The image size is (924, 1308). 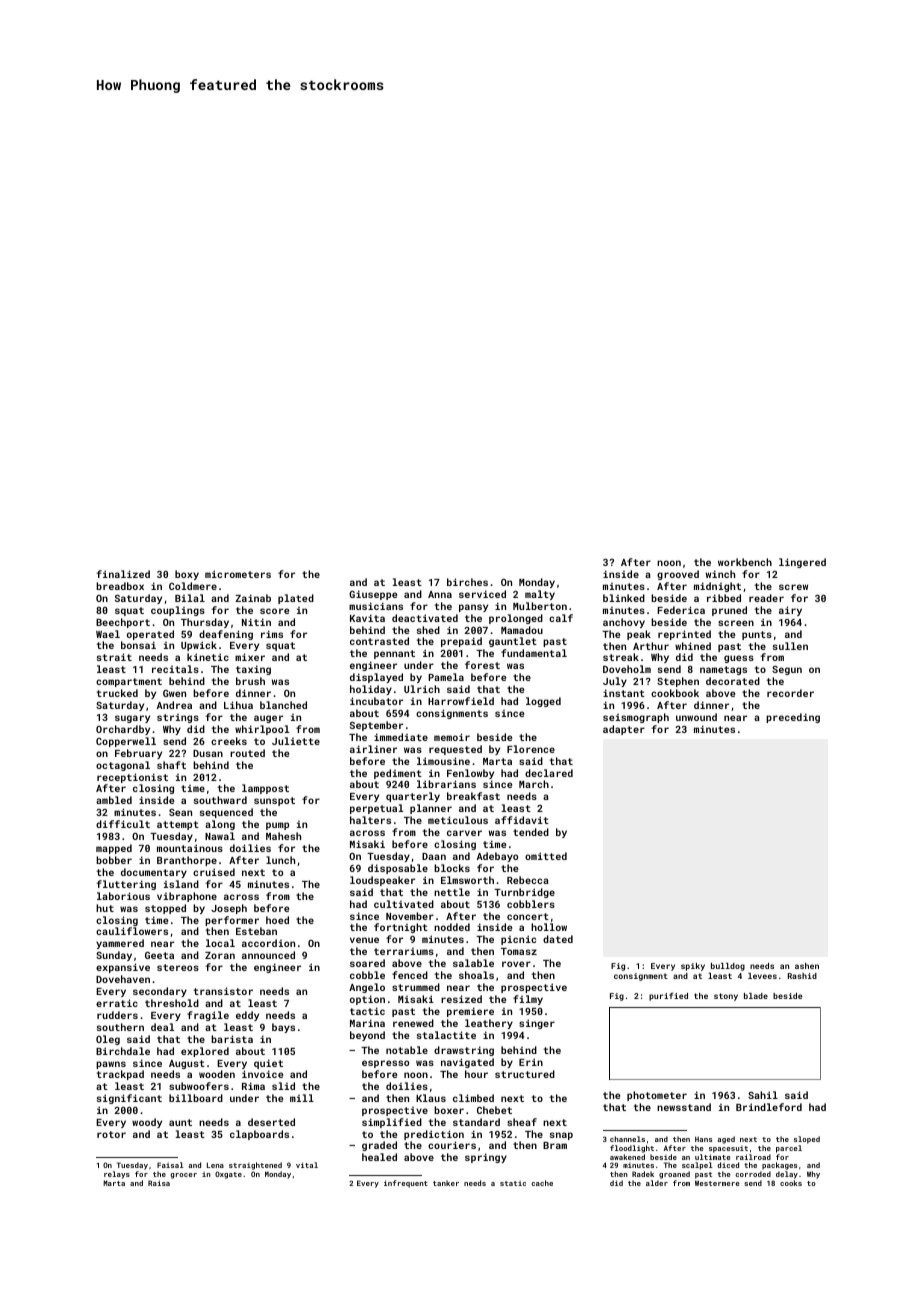 What do you see at coordinates (223, 991) in the image?
I see `transistor` at bounding box center [223, 991].
